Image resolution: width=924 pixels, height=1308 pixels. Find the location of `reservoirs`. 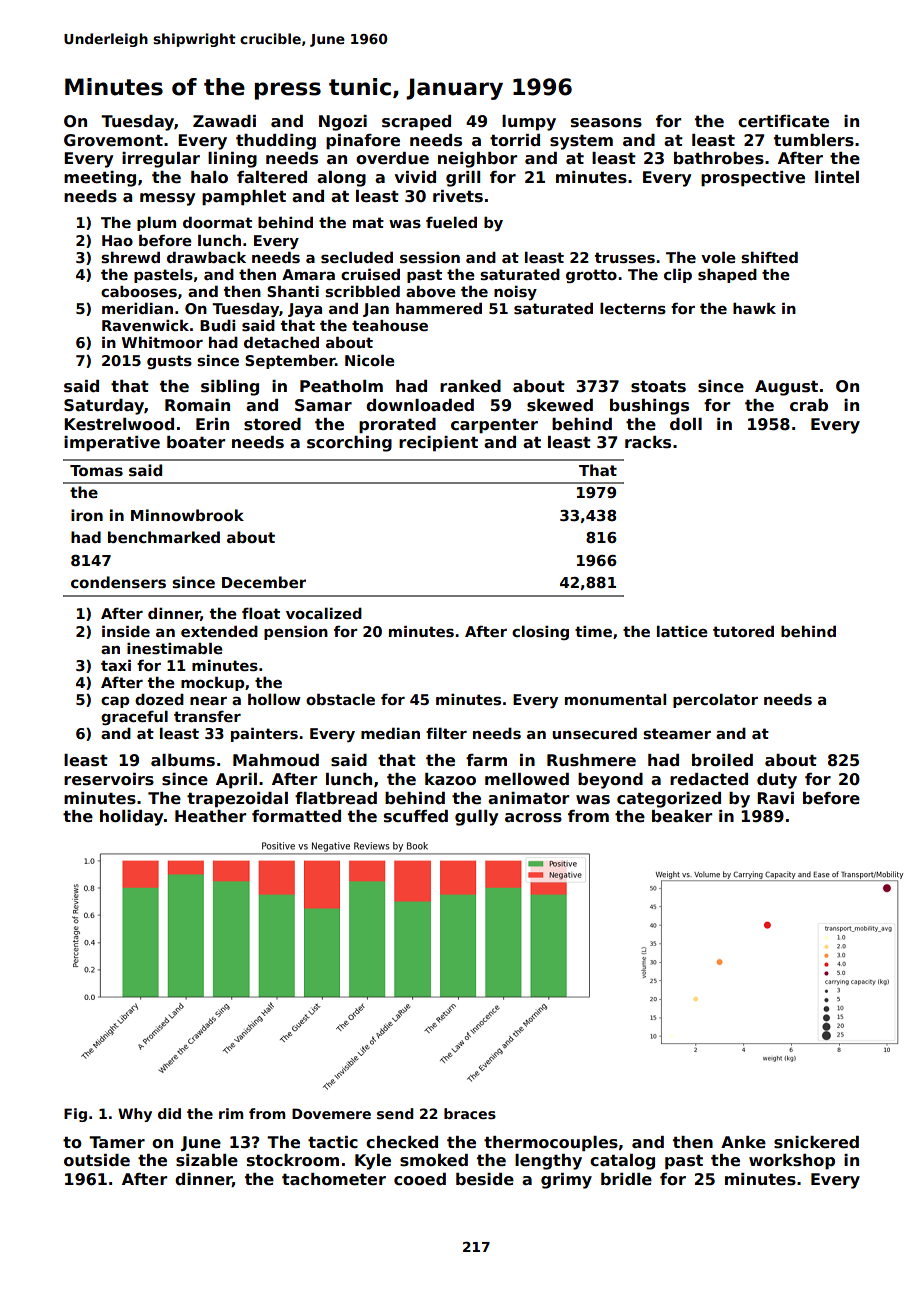

reservoirs is located at coordinates (109, 779).
